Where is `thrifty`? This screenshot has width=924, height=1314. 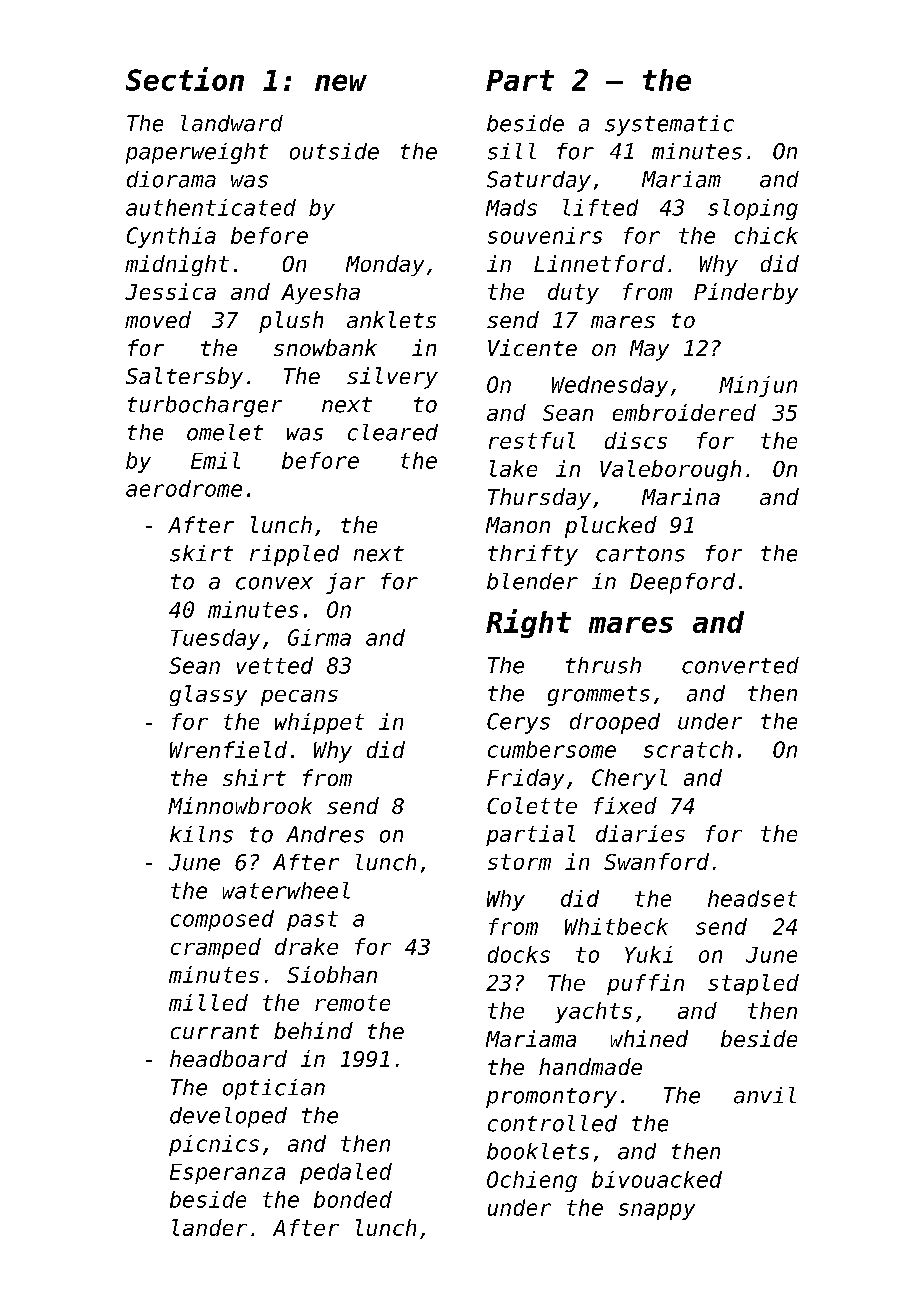 thrifty is located at coordinates (533, 555).
